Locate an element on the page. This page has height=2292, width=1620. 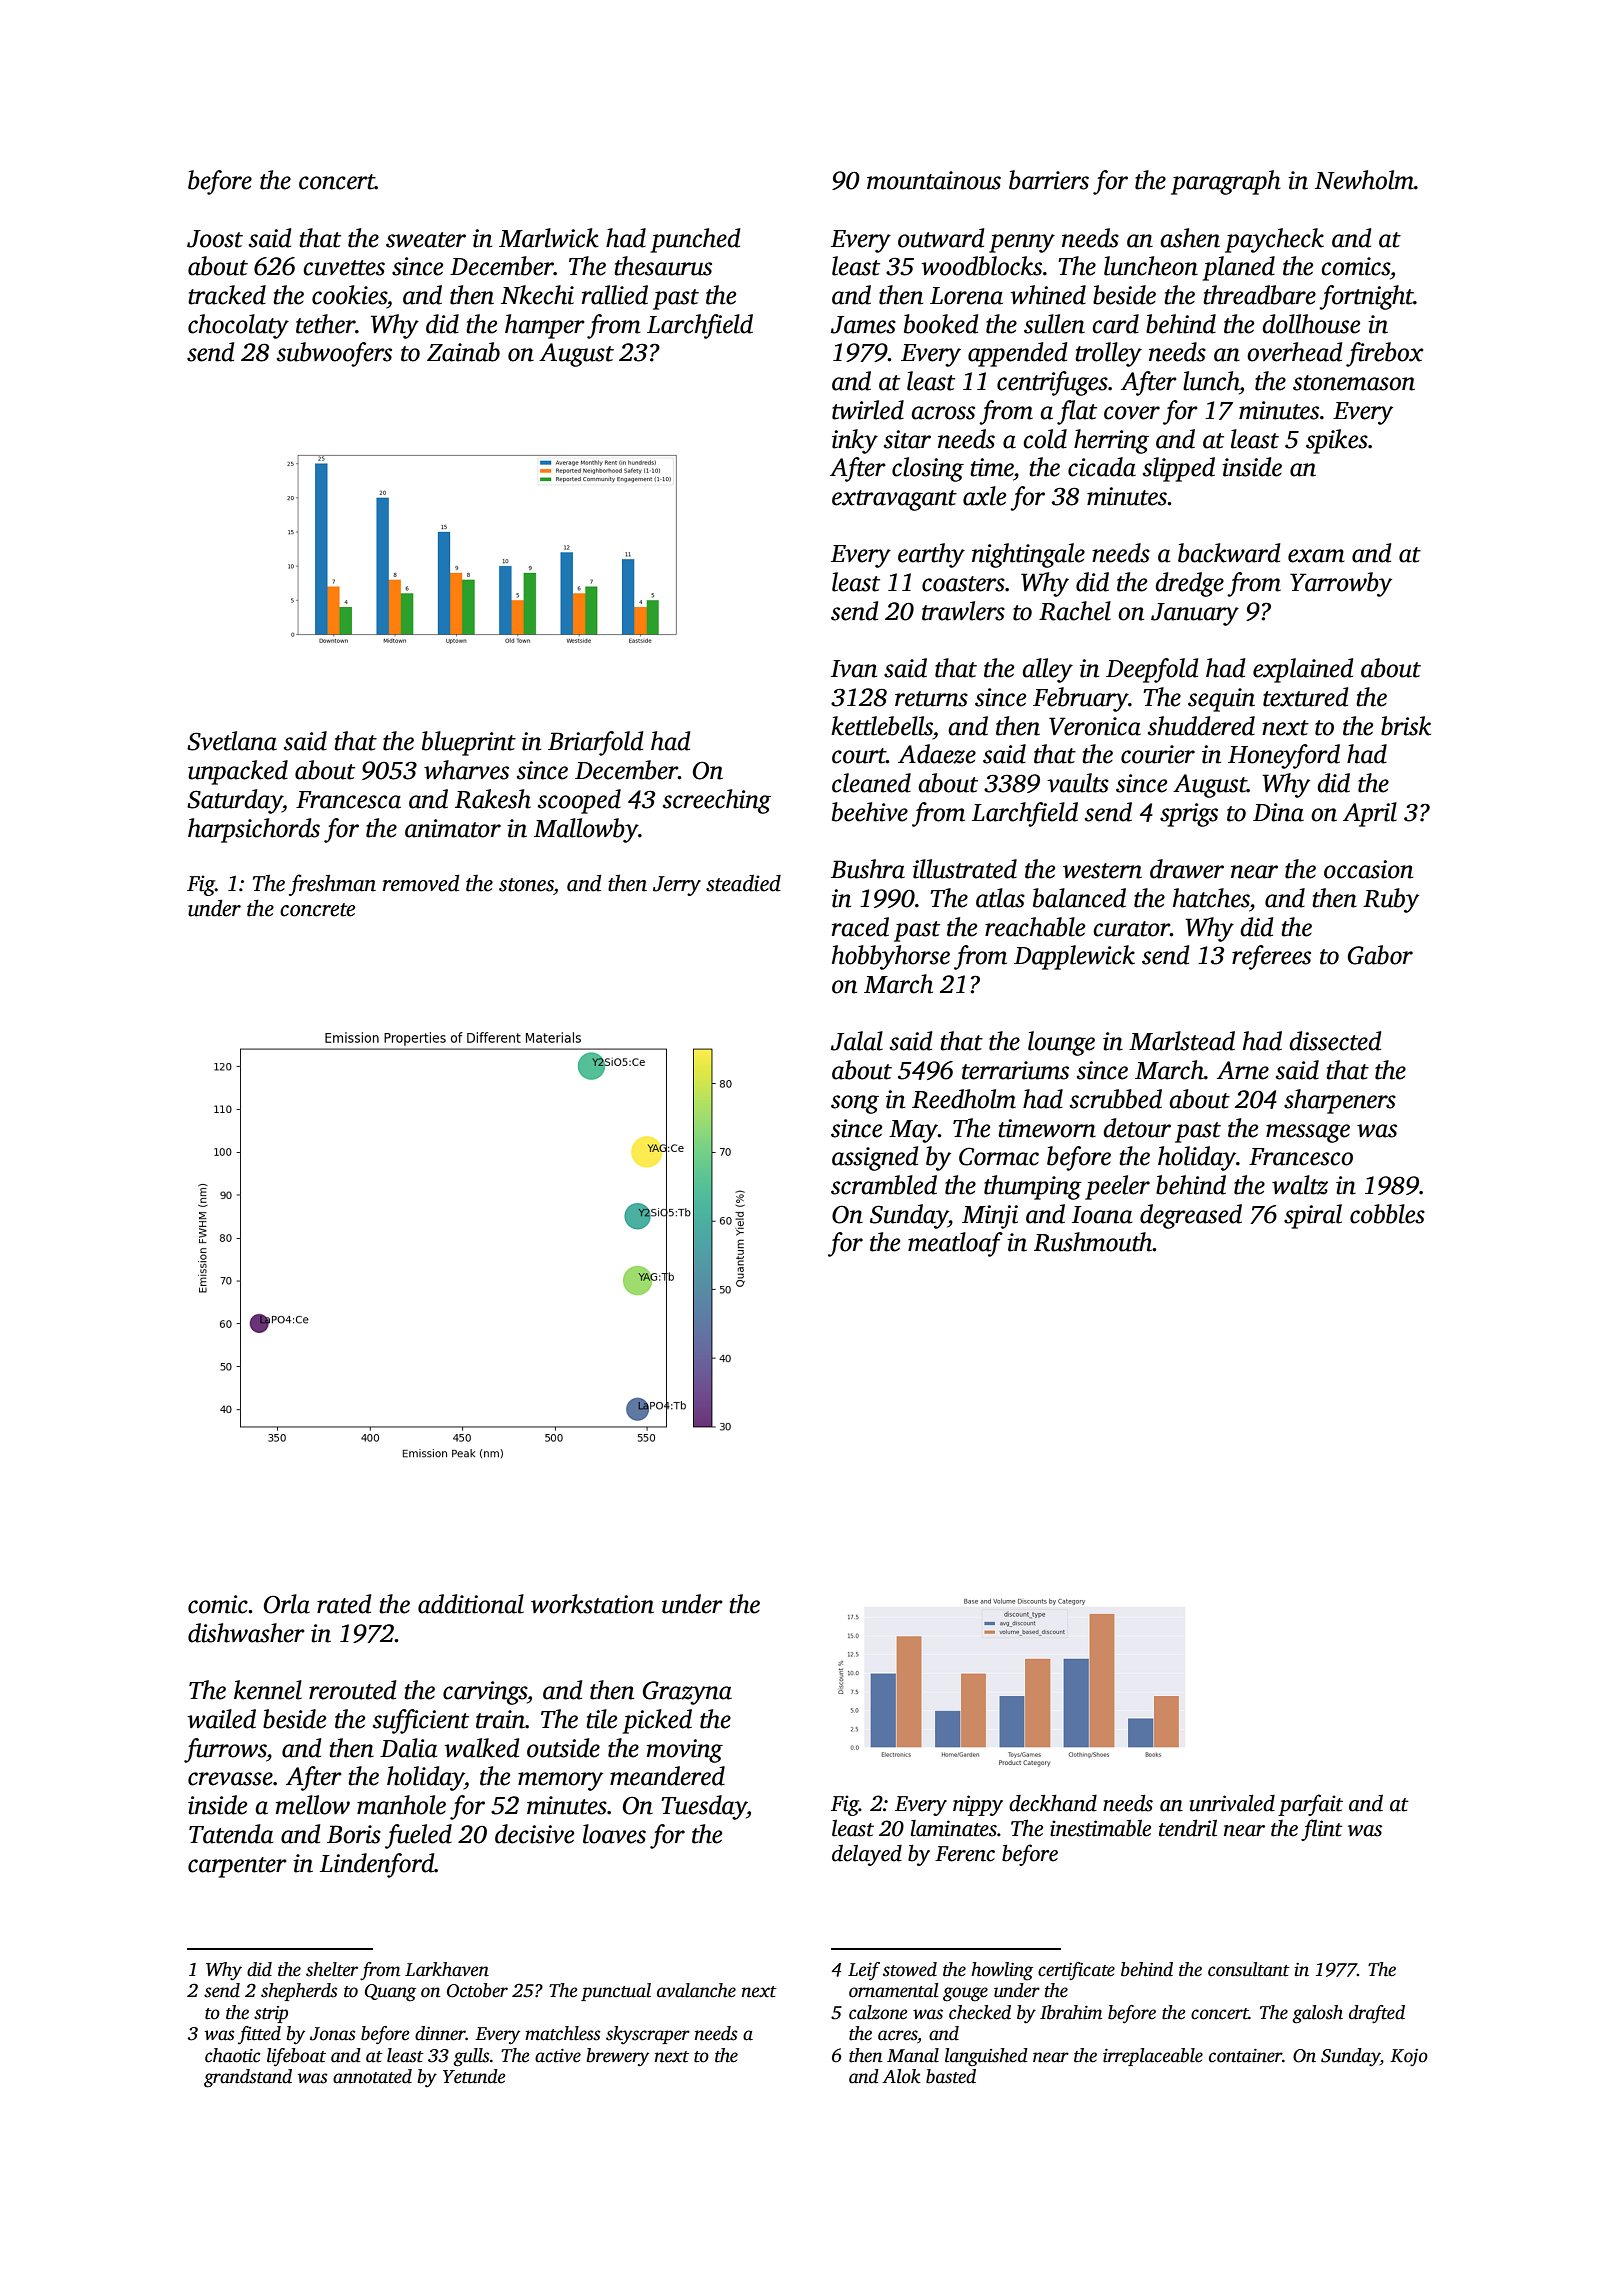
Grazyna is located at coordinates (687, 1693).
